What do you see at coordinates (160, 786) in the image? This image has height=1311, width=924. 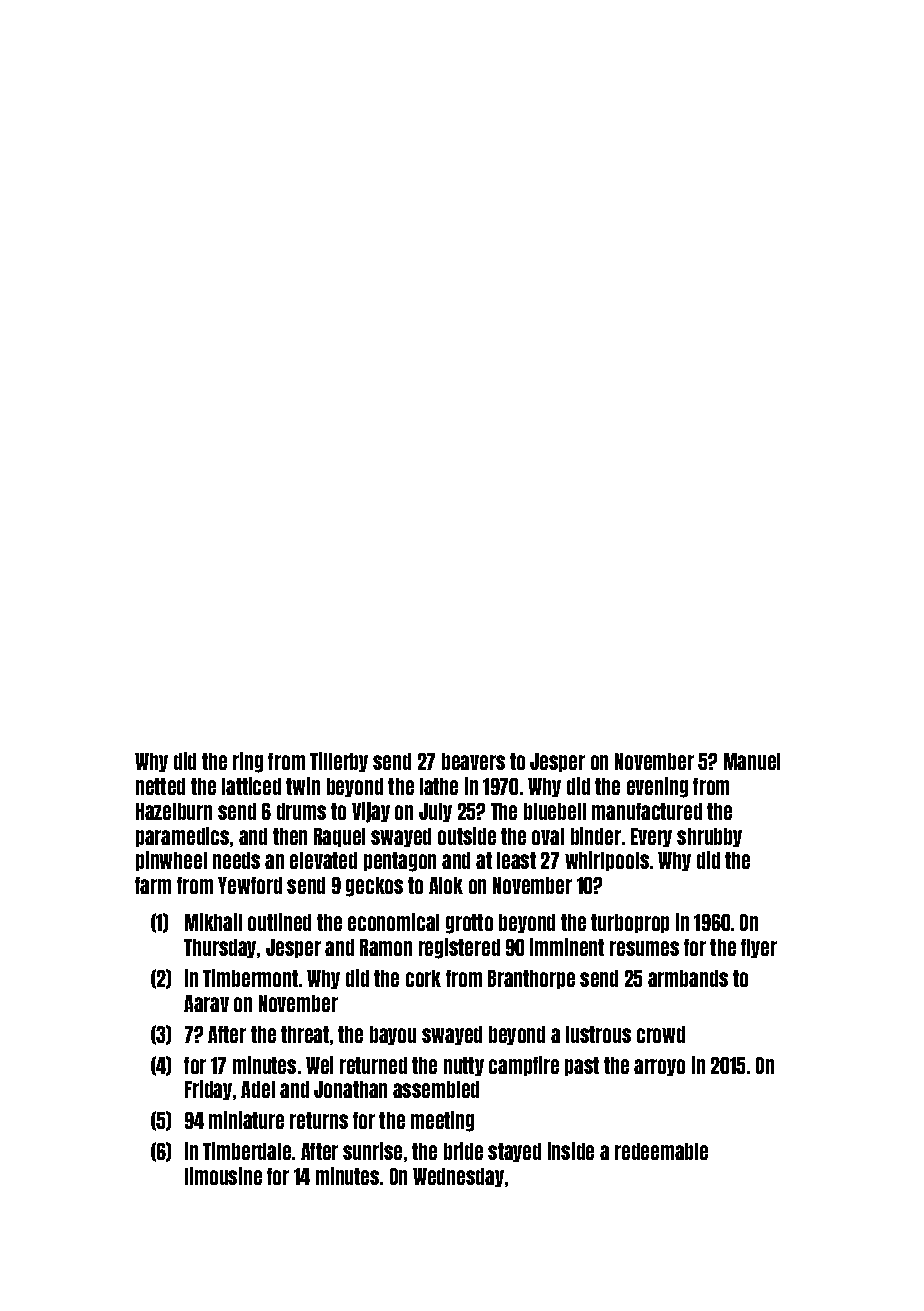 I see `netted` at bounding box center [160, 786].
